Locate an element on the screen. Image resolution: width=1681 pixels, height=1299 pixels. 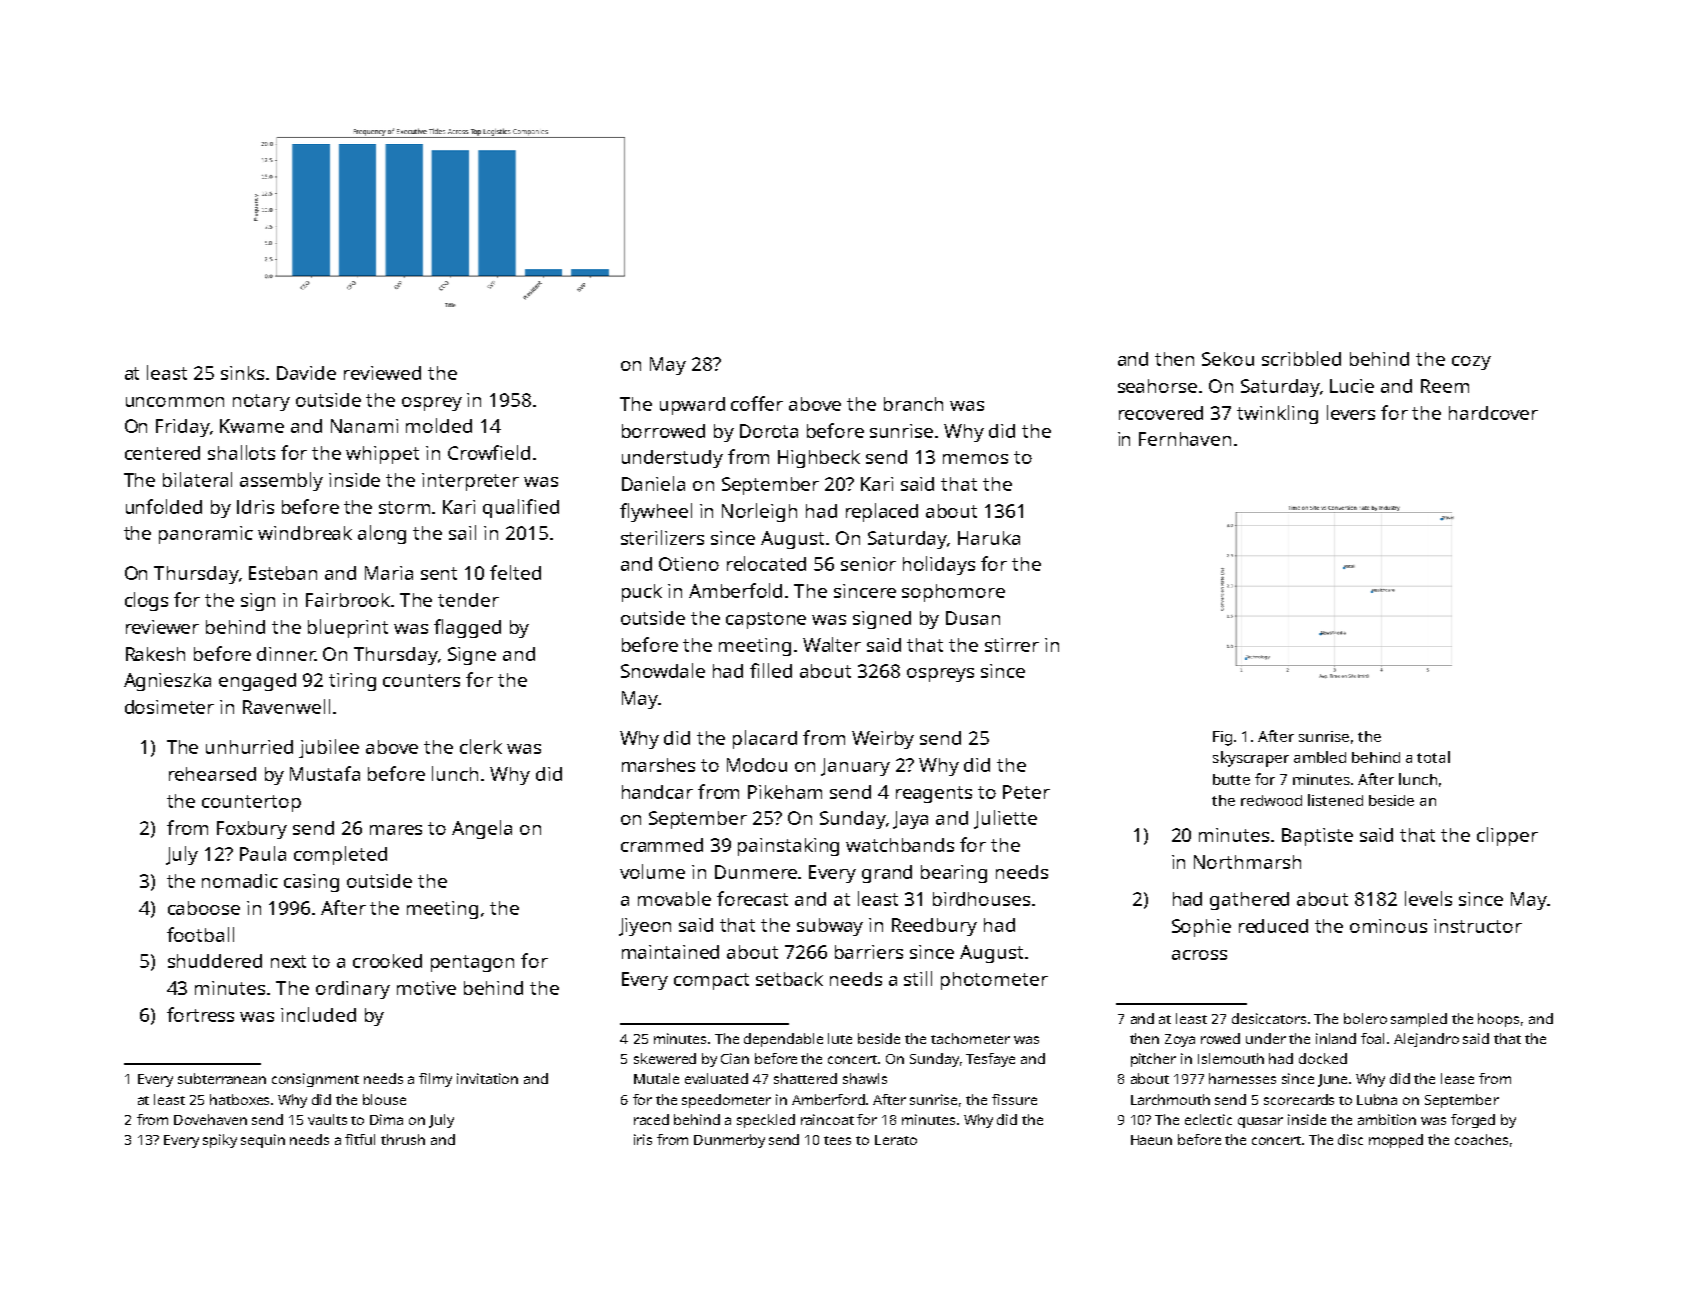
cozy is located at coordinates (1471, 363).
